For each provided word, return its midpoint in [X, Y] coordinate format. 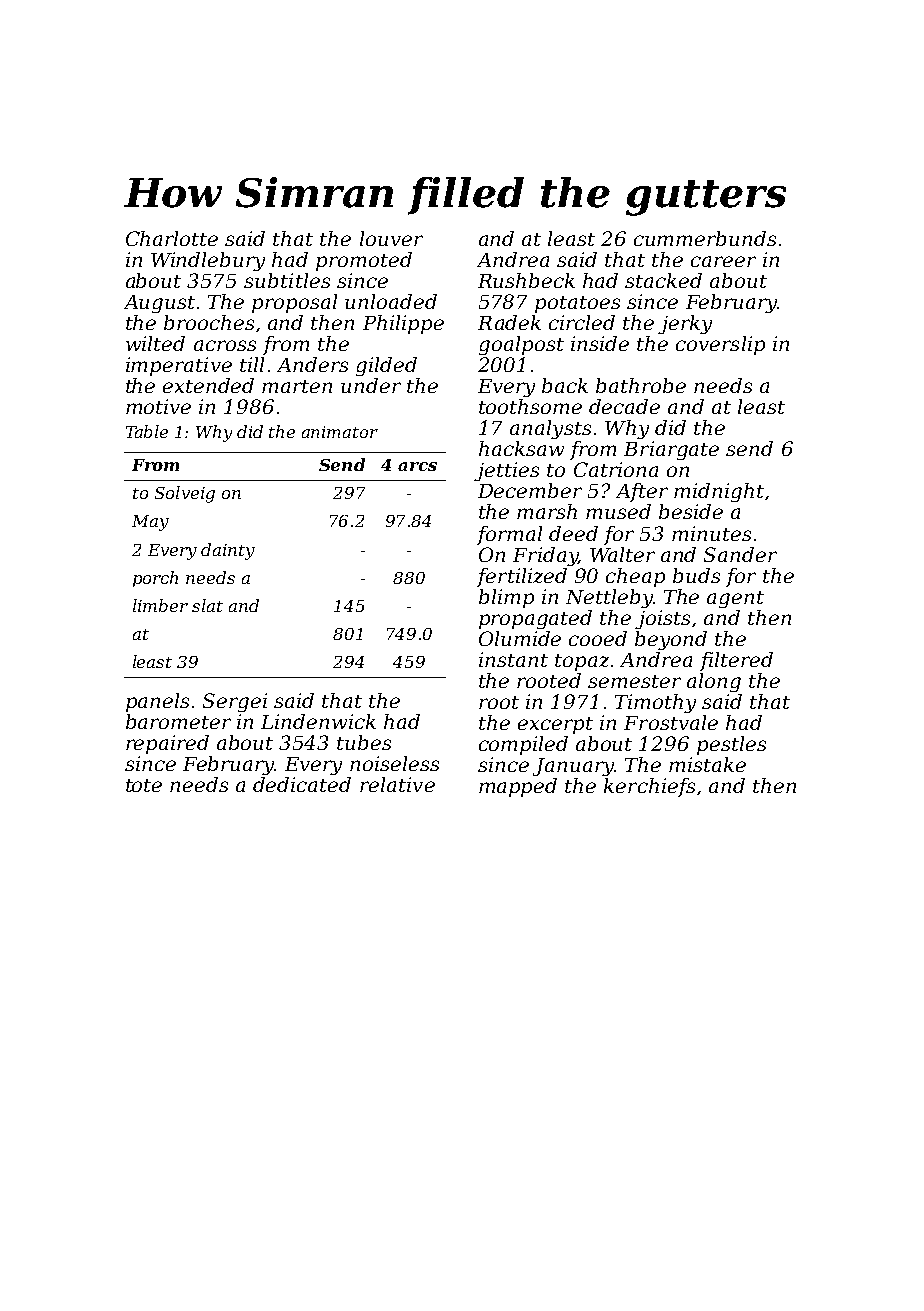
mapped [518, 787]
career [723, 261]
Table [147, 431]
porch [155, 579]
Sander [740, 554]
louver [391, 238]
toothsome [530, 406]
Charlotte [172, 238]
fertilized [522, 577]
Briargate [671, 450]
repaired [167, 744]
